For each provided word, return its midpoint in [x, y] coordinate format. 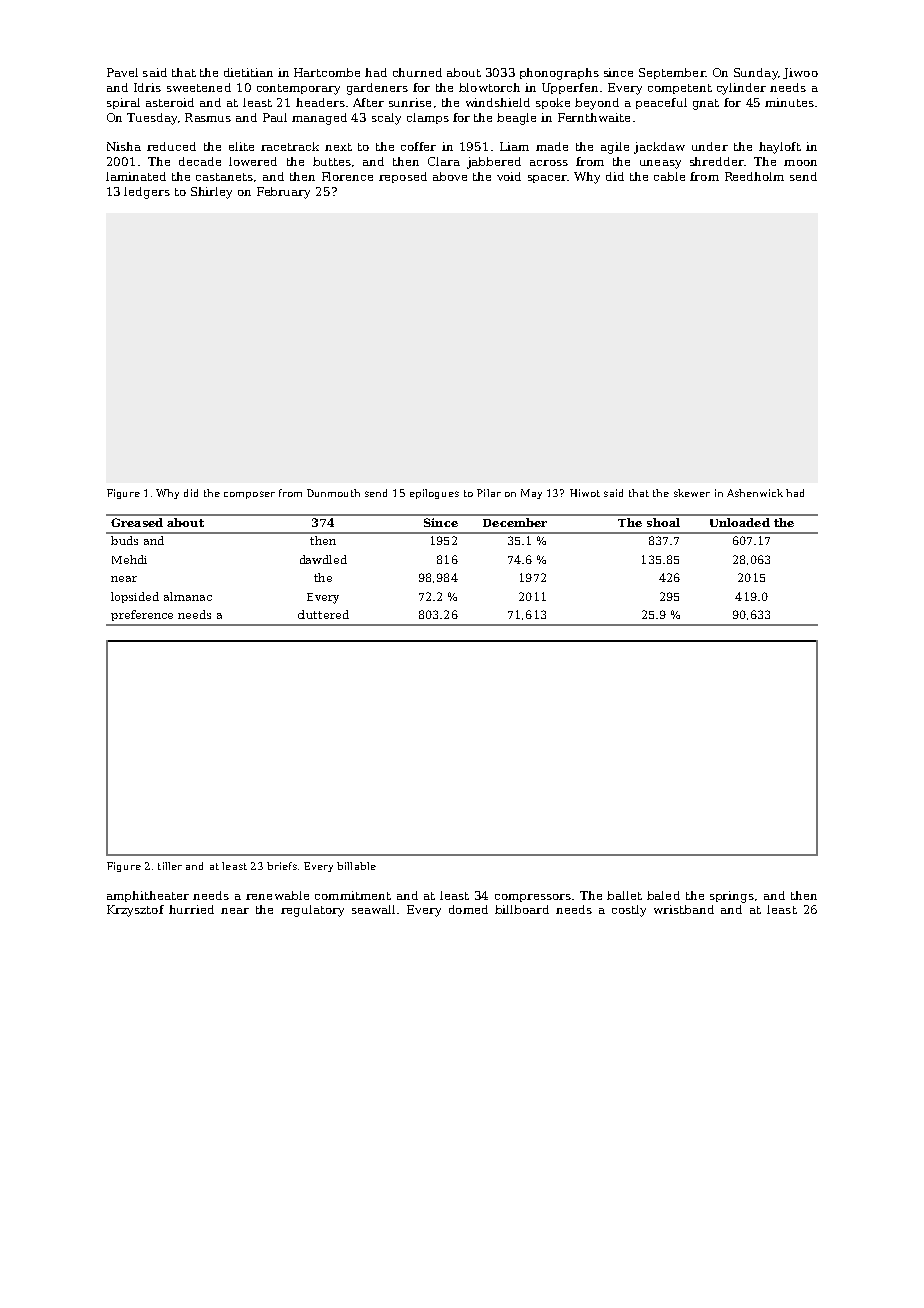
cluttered [323, 614]
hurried [191, 909]
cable [669, 176]
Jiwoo [800, 73]
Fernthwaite [594, 117]
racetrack [290, 146]
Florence [347, 176]
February [283, 193]
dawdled [323, 559]
